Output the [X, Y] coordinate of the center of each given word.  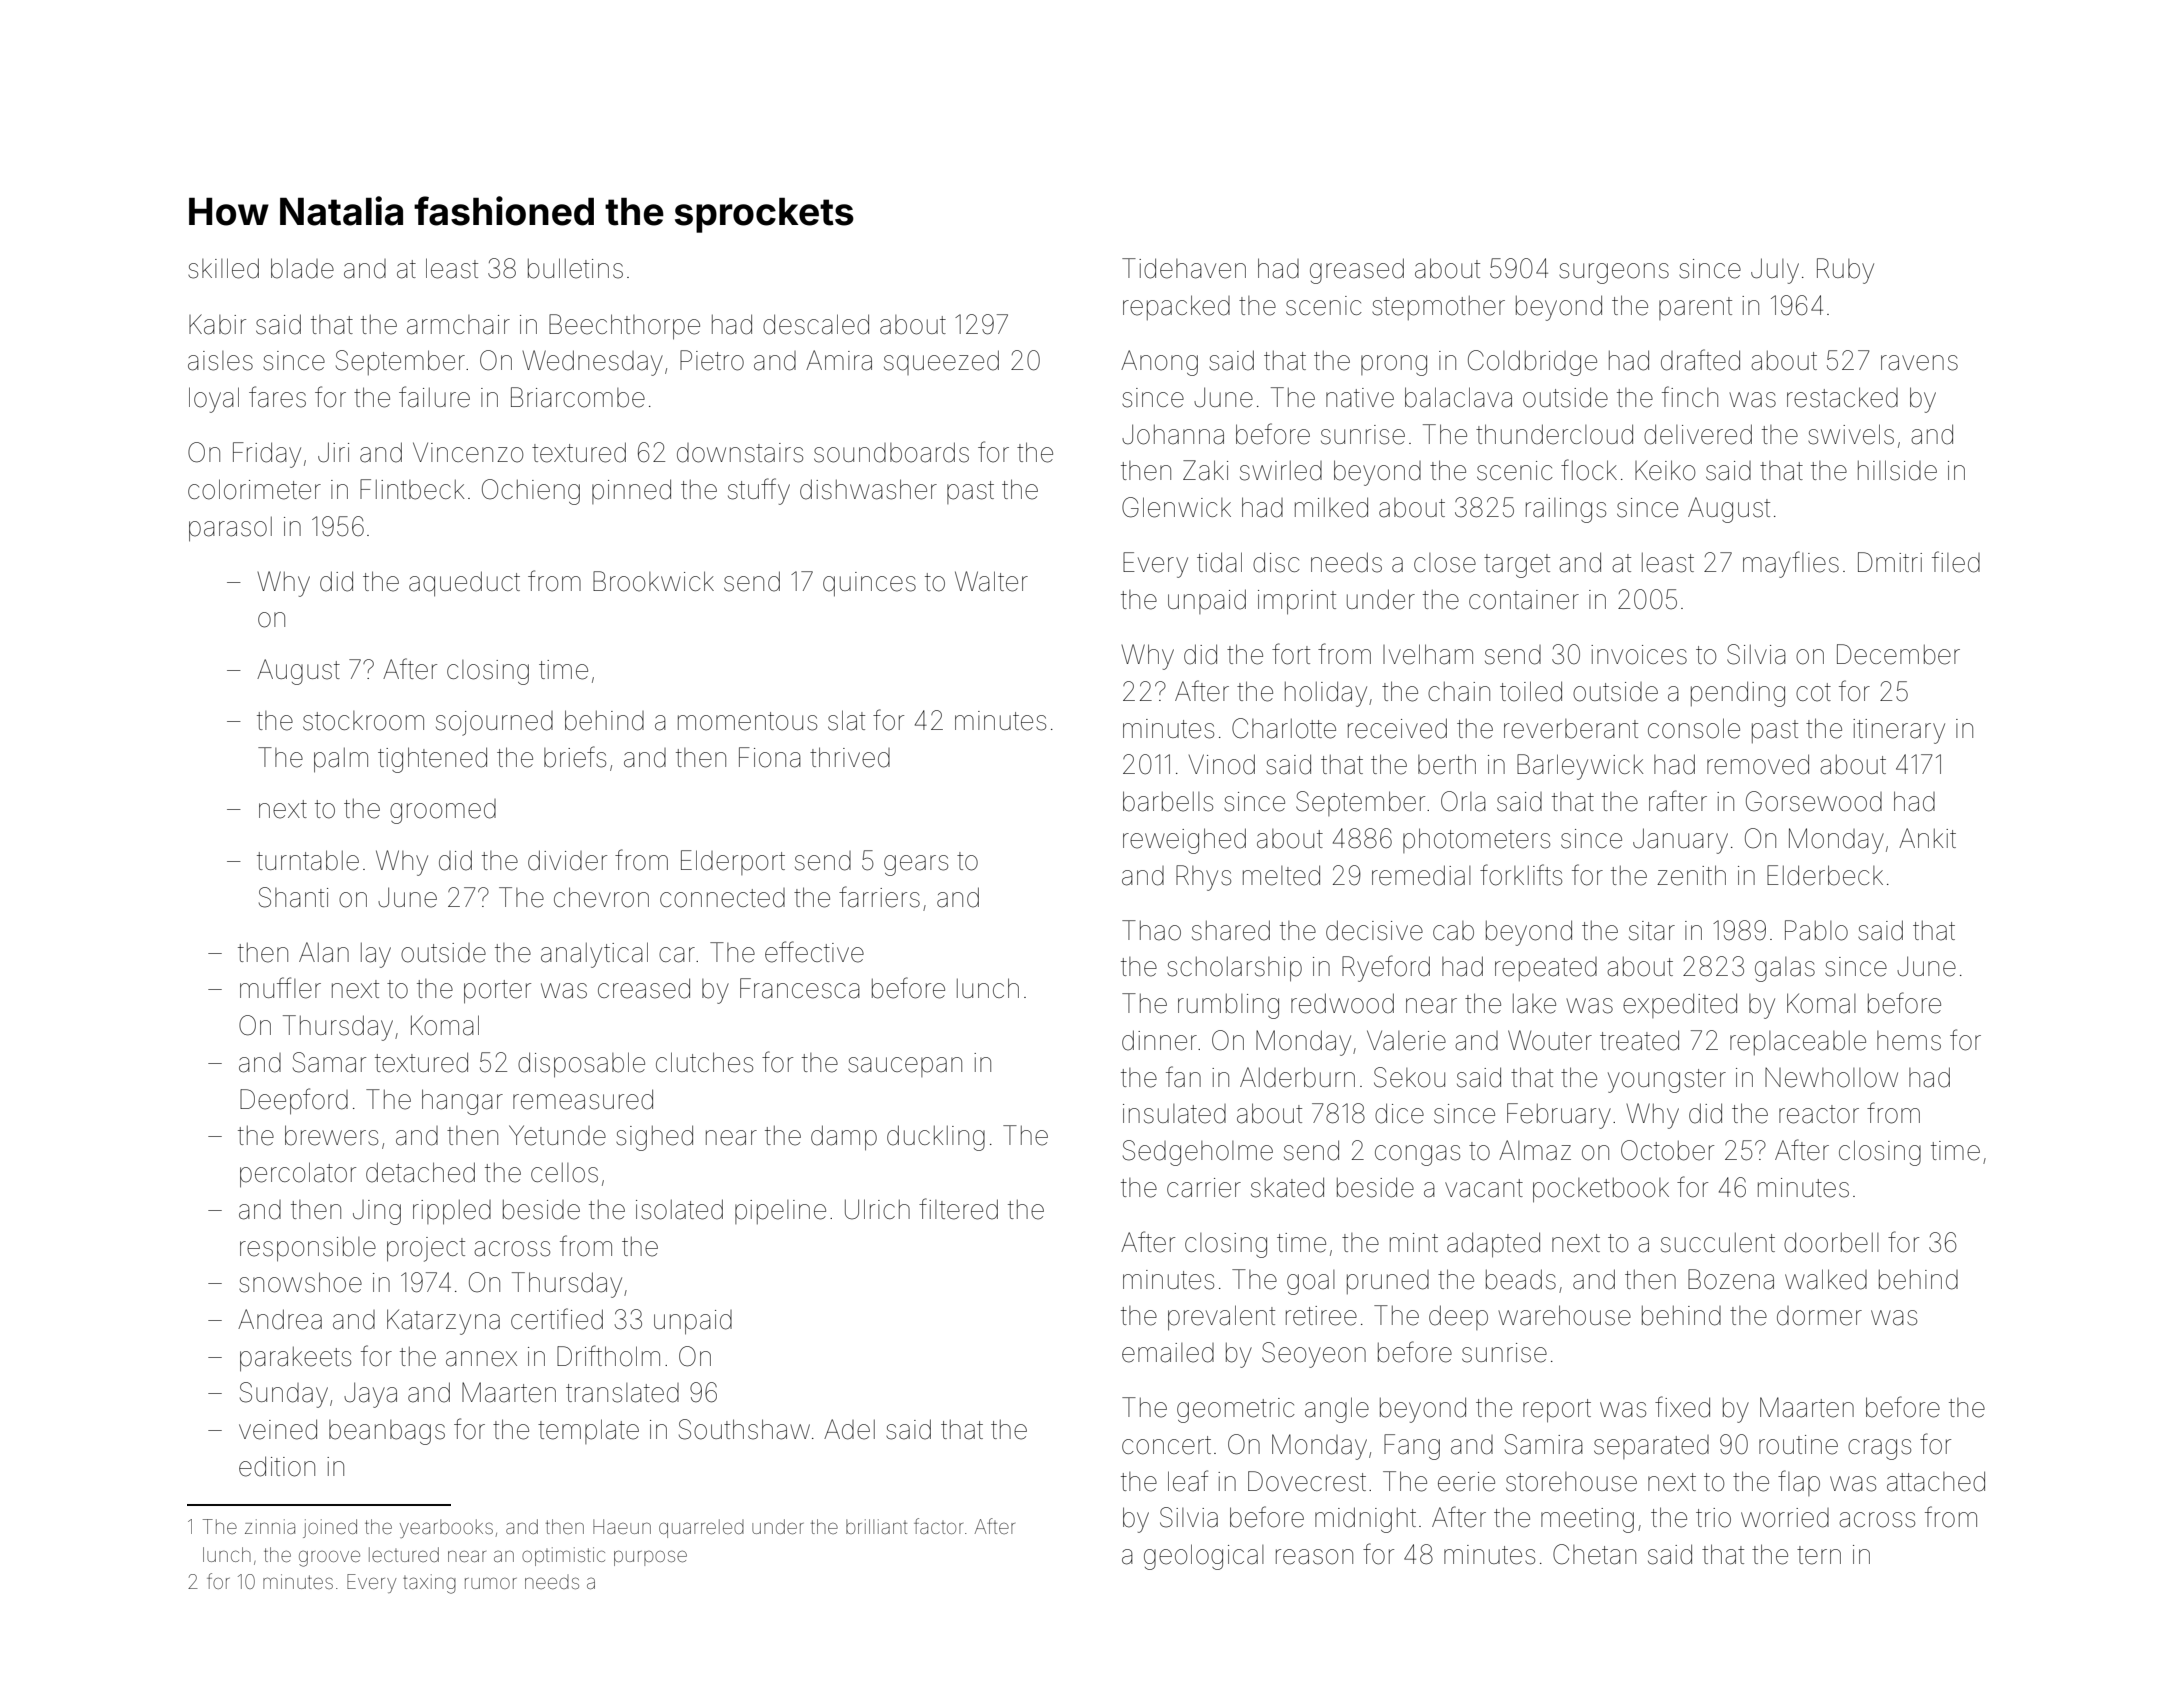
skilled [223, 268]
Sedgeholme [1198, 1153]
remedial [1421, 875]
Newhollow [1831, 1078]
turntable [308, 860]
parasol [230, 529]
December [1898, 654]
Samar [329, 1062]
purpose [650, 1558]
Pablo [1816, 930]
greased [1357, 271]
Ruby [1845, 271]
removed [1758, 764]
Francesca [800, 988]
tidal [1219, 562]
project [426, 1249]
